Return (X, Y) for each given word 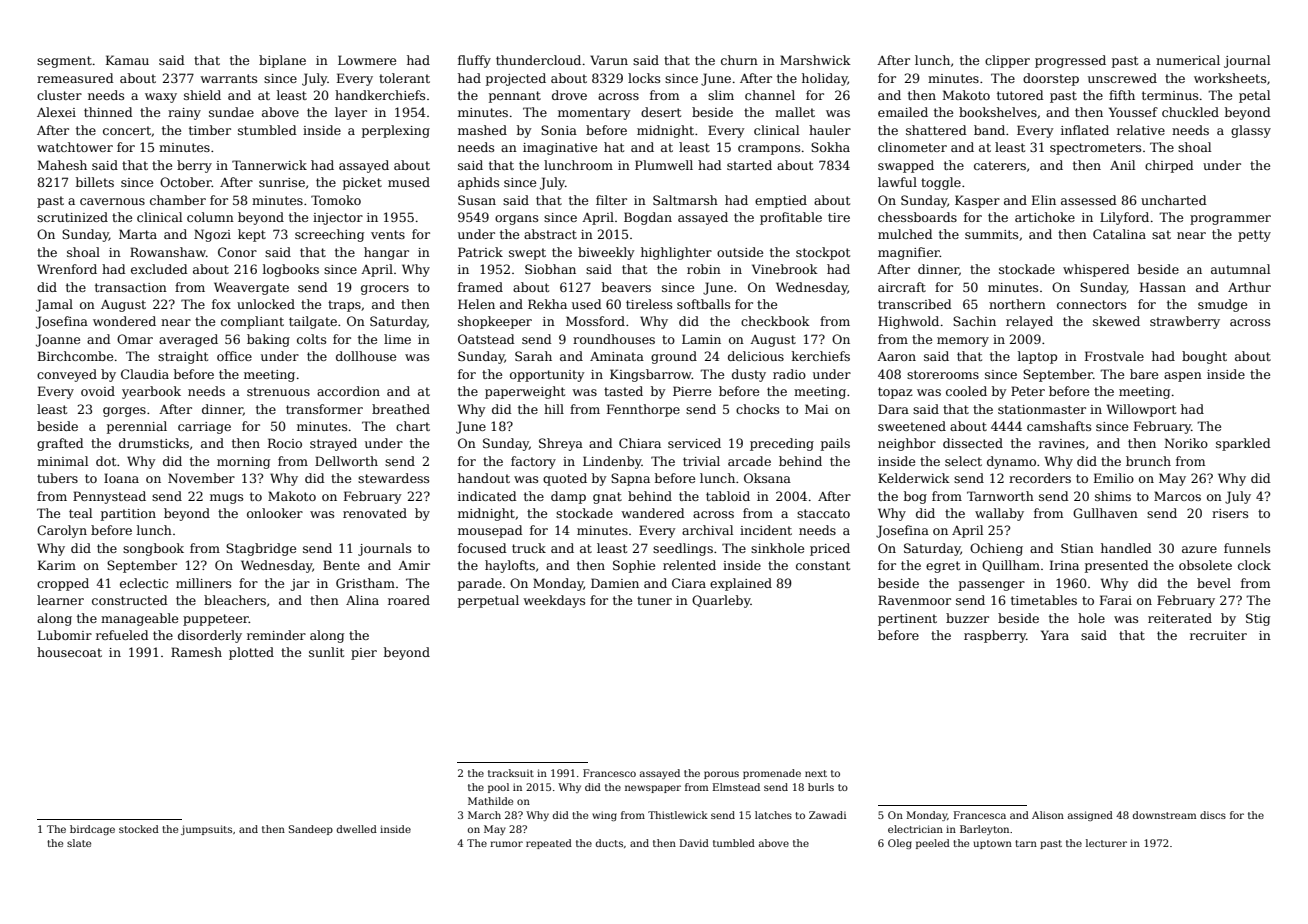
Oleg (900, 844)
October (186, 182)
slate (79, 843)
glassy (1251, 131)
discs (1213, 815)
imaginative (560, 149)
